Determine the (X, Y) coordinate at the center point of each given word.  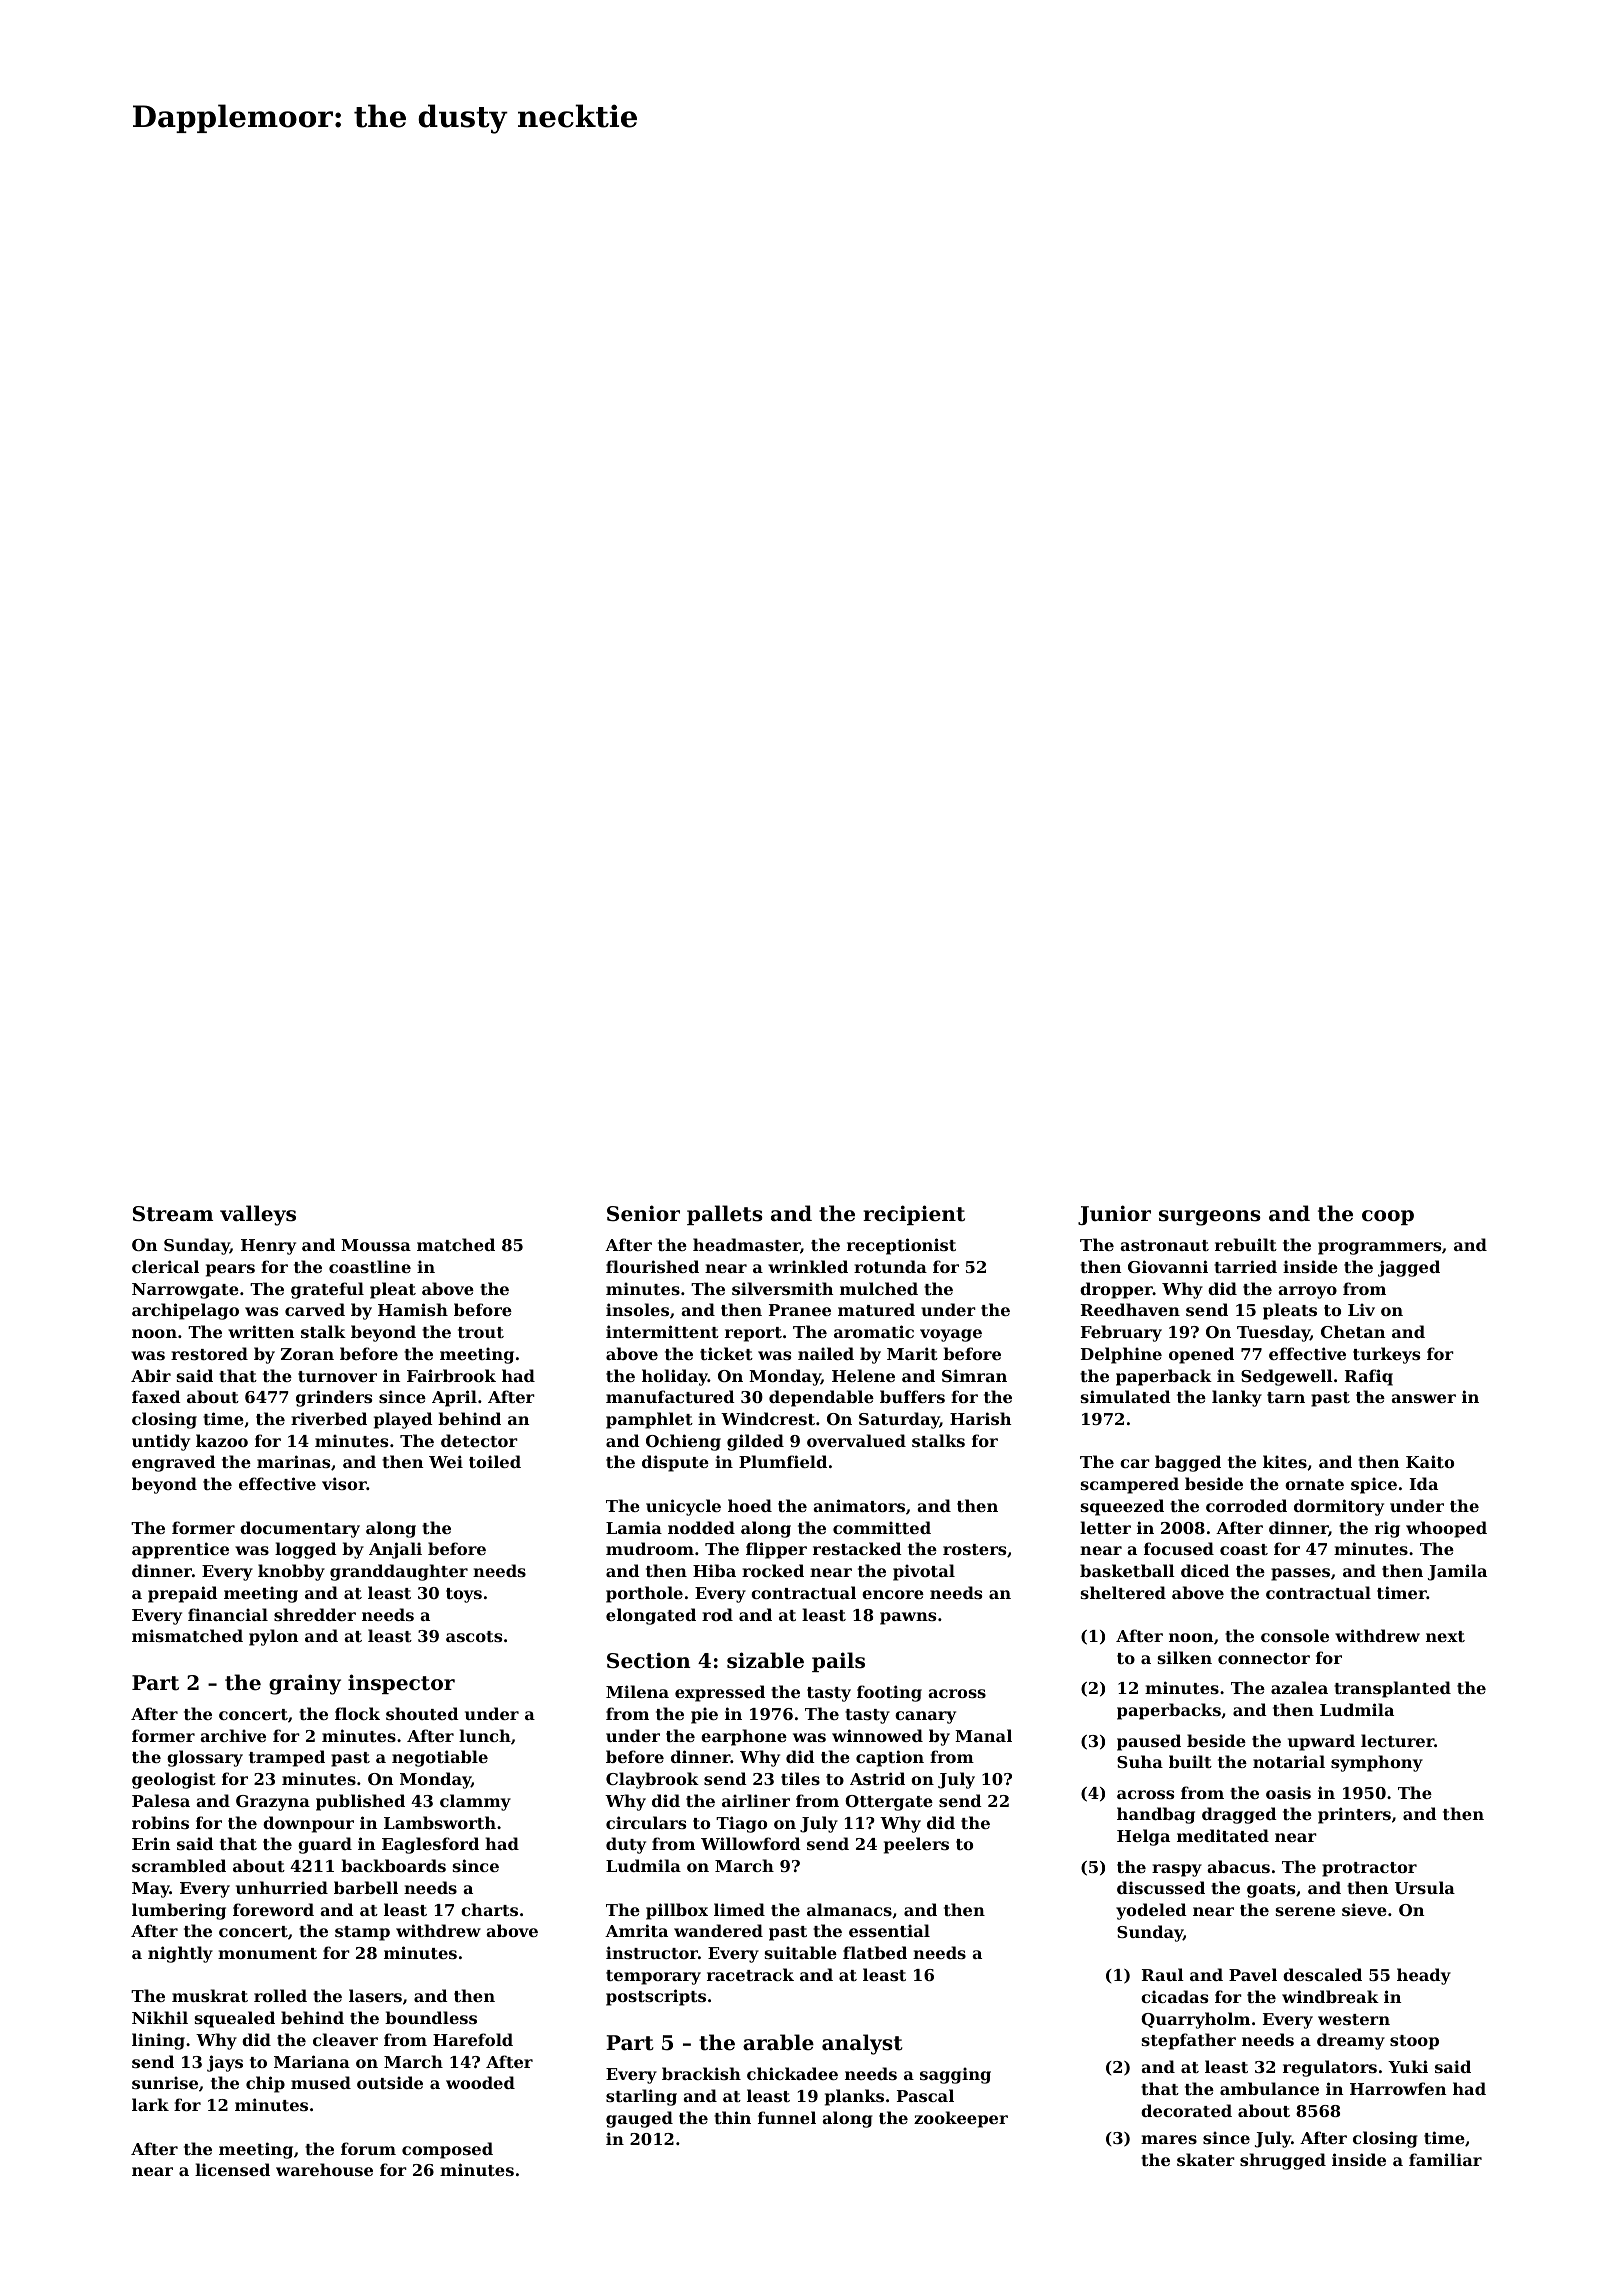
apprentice (180, 1550)
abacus (1238, 1866)
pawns (908, 1618)
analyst (862, 2044)
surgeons (1210, 1218)
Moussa (376, 1245)
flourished (652, 1266)
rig (1387, 1529)
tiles (800, 1778)
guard (325, 1845)
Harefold (473, 2039)
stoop (1414, 2042)
